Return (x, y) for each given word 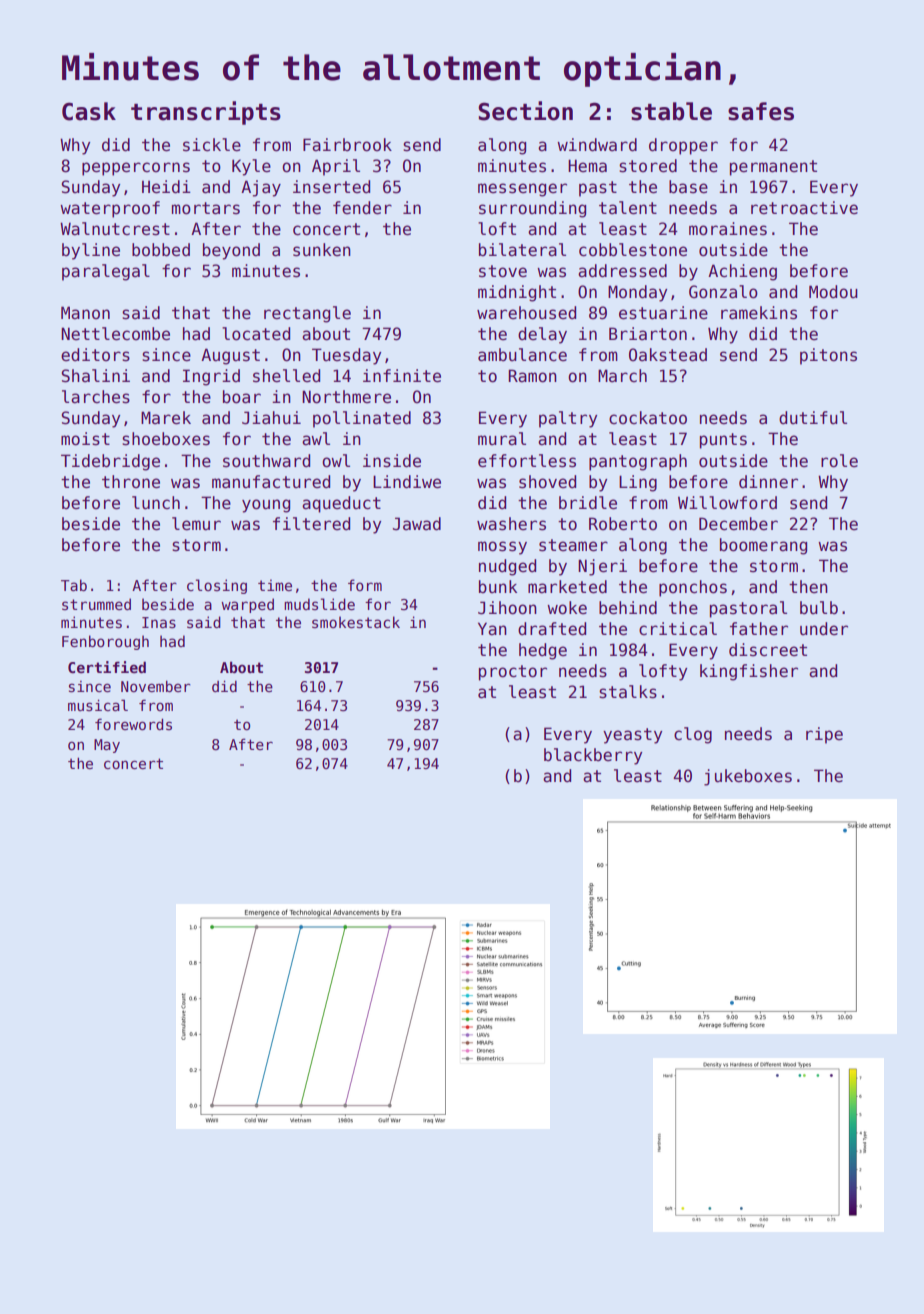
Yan (492, 629)
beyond (231, 251)
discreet (768, 650)
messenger (522, 190)
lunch (156, 503)
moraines (728, 229)
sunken (322, 250)
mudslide (319, 604)
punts (723, 441)
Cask (89, 111)
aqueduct (341, 504)
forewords (133, 724)
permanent (773, 168)
